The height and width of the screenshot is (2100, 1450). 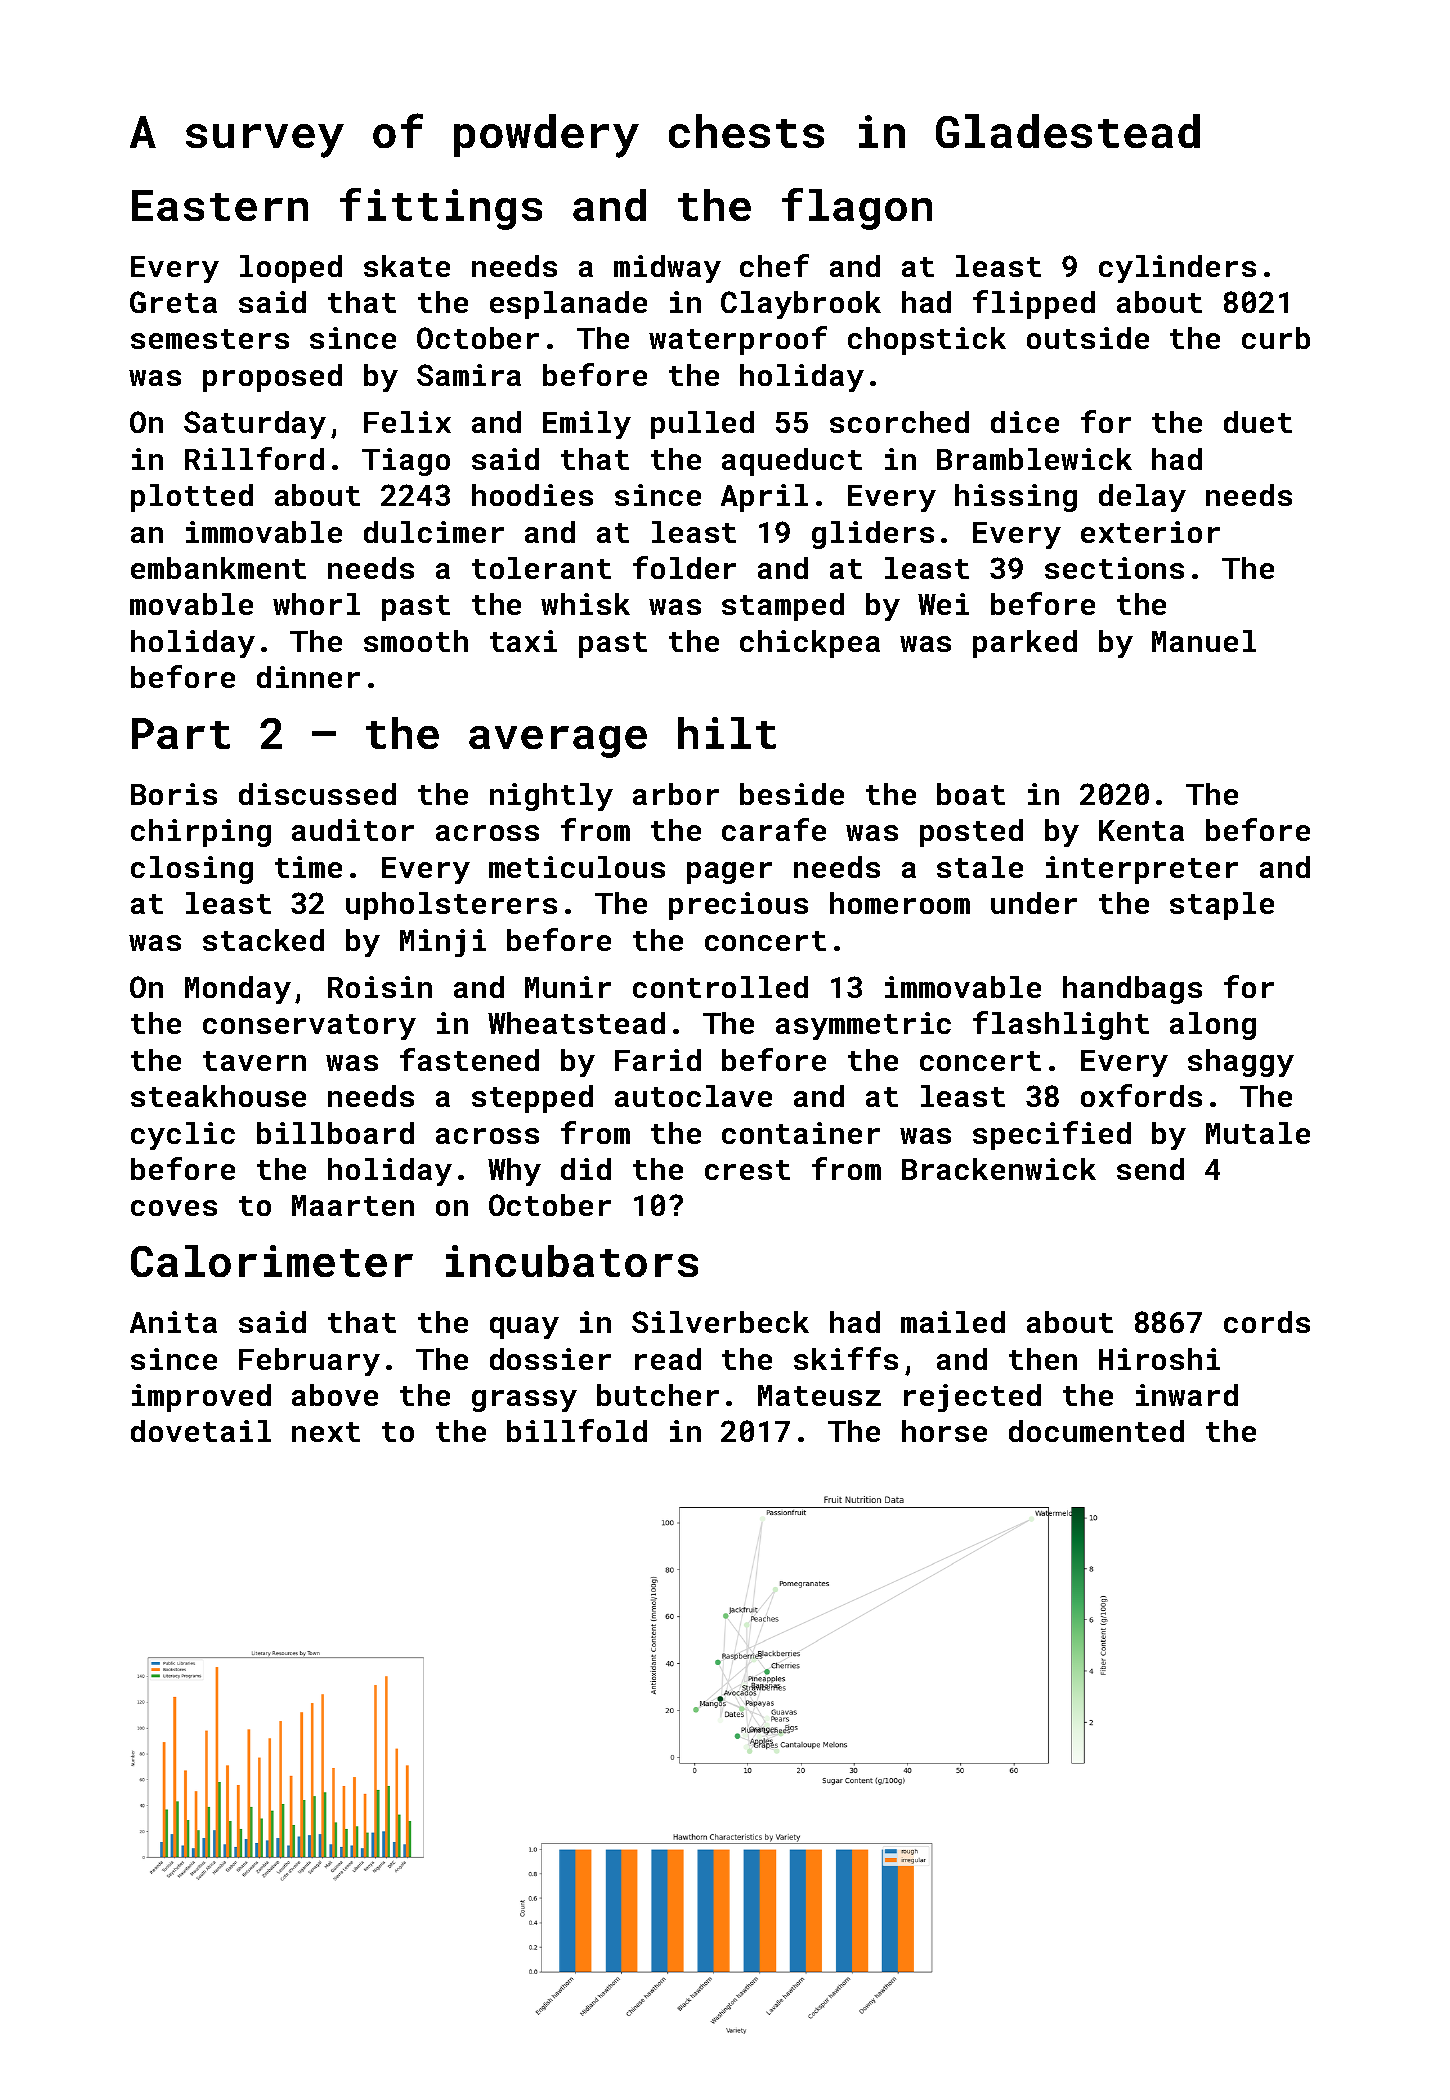 I want to click on Silverbeck, so click(x=720, y=1322).
